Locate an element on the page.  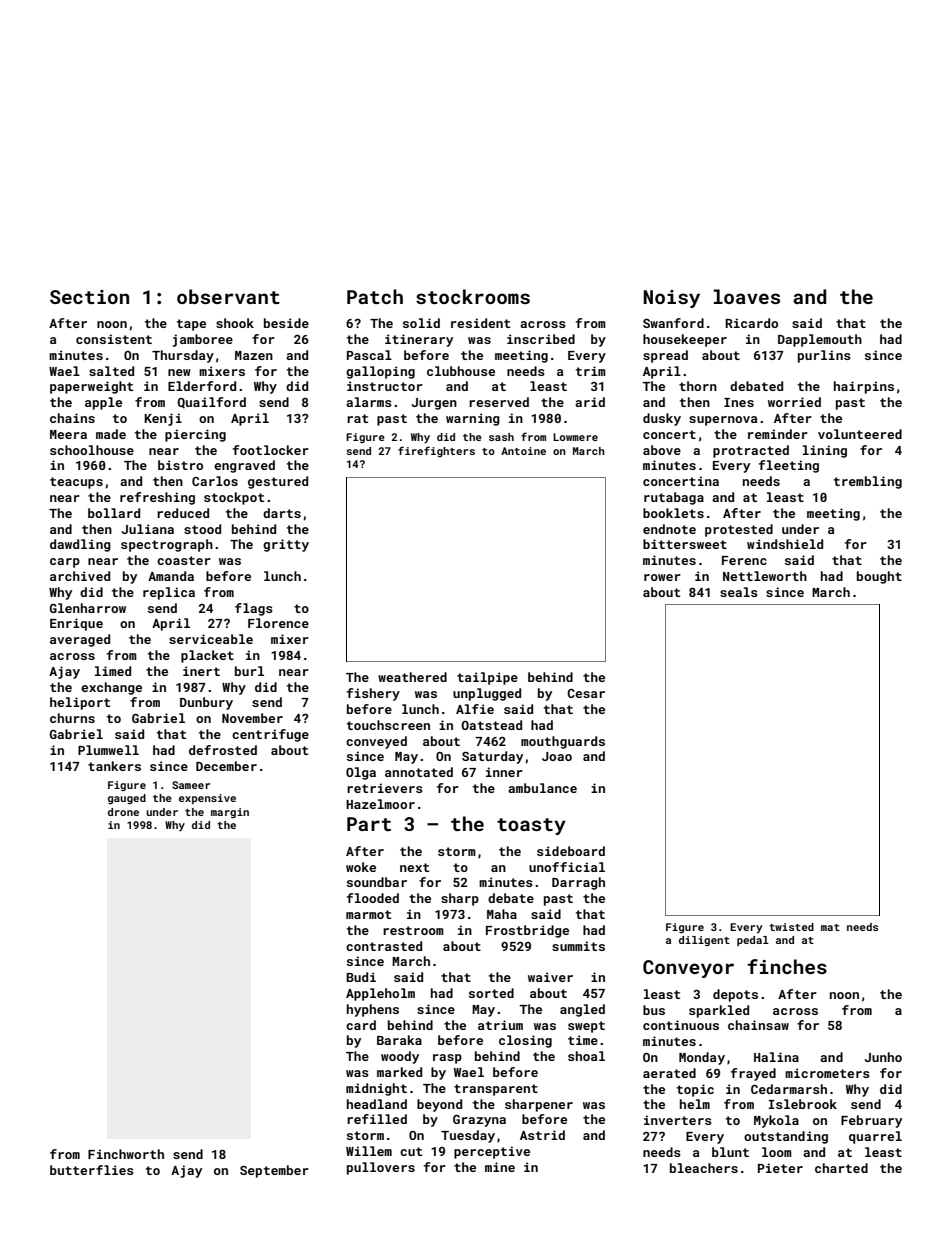
Cesar is located at coordinates (586, 693).
